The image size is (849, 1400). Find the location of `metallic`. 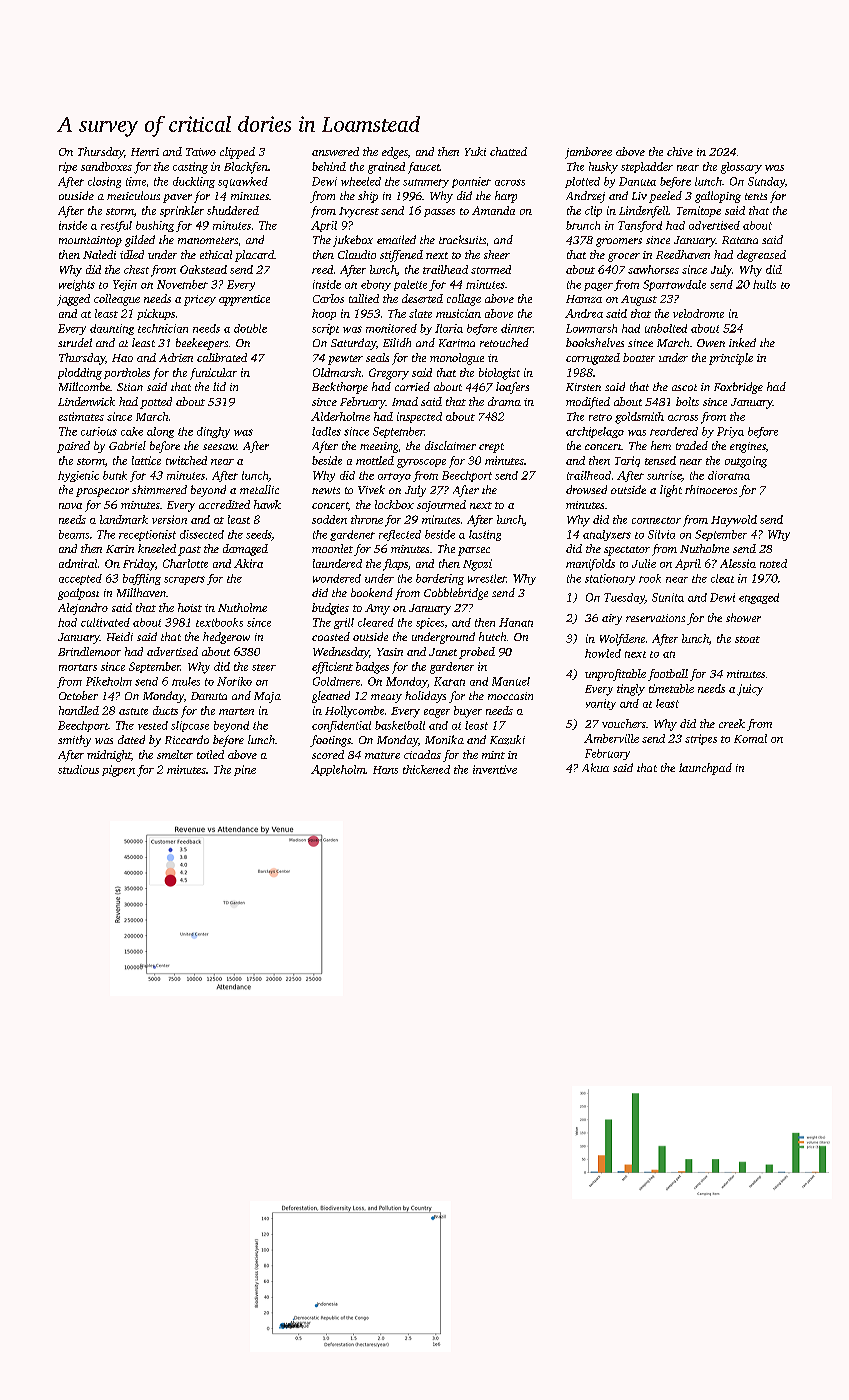

metallic is located at coordinates (259, 489).
